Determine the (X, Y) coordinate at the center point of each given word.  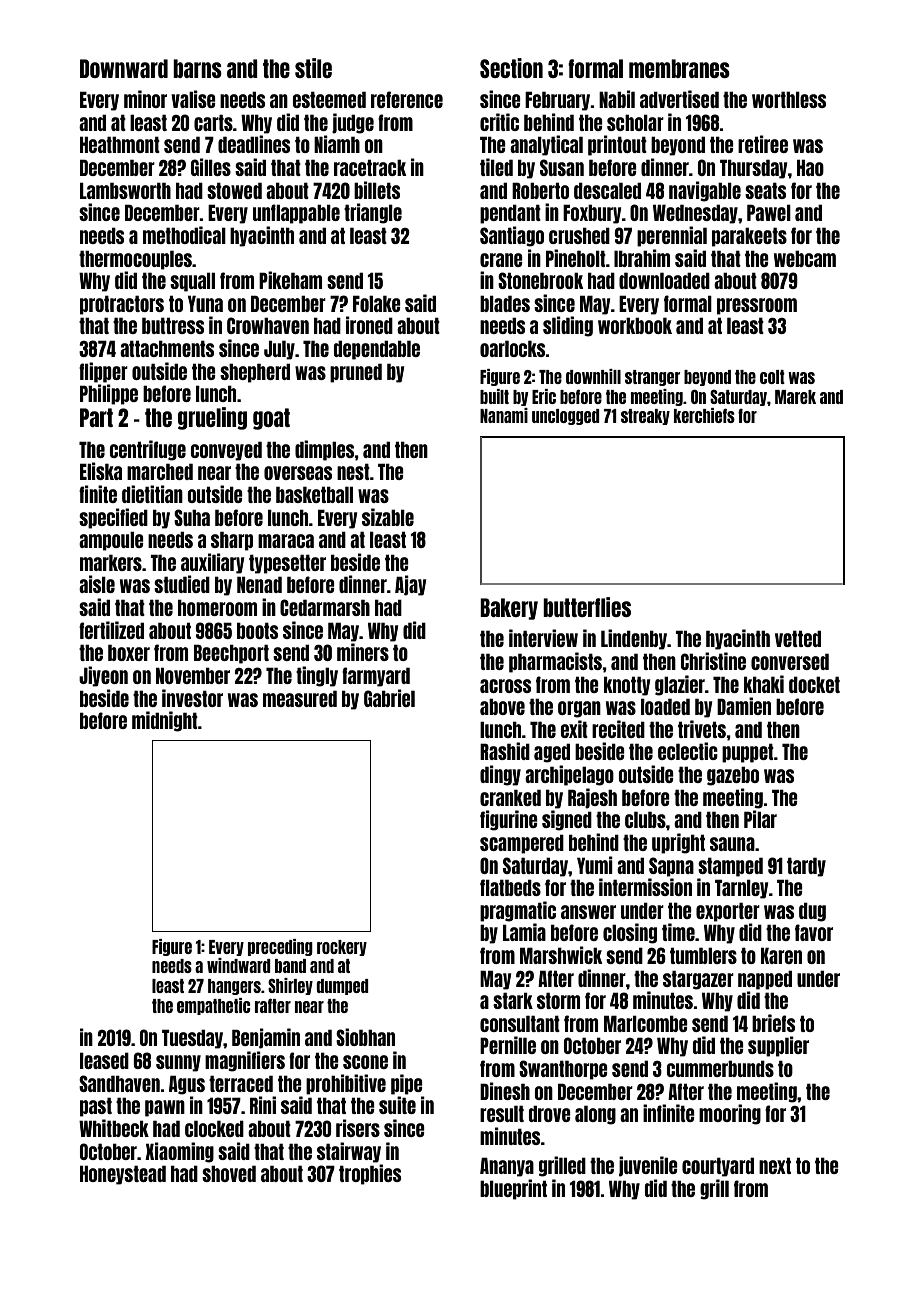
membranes (679, 68)
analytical (546, 145)
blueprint (513, 1189)
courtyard (718, 1167)
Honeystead (123, 1175)
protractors (122, 305)
